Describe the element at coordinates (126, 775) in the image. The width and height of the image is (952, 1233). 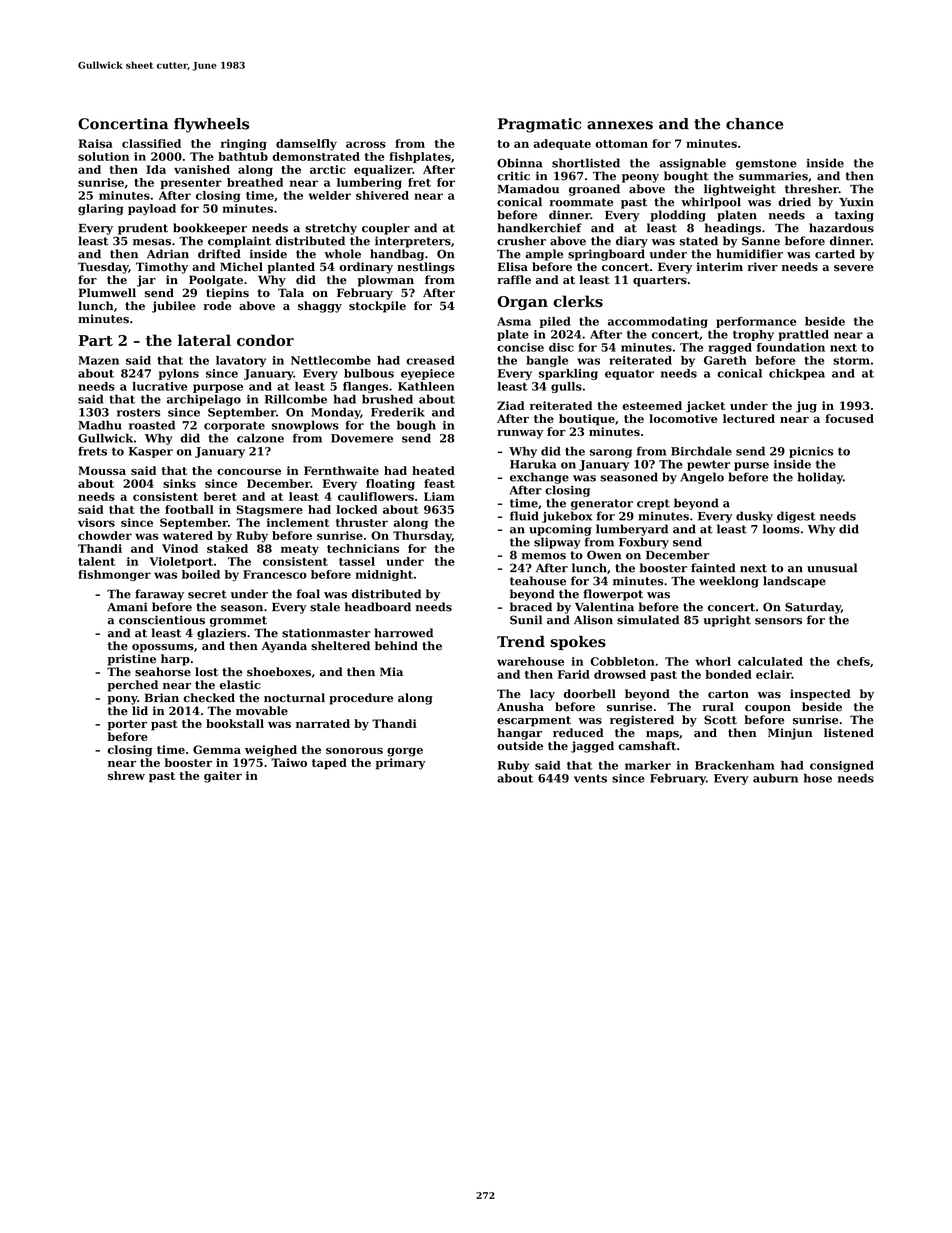
I see `shrew` at that location.
